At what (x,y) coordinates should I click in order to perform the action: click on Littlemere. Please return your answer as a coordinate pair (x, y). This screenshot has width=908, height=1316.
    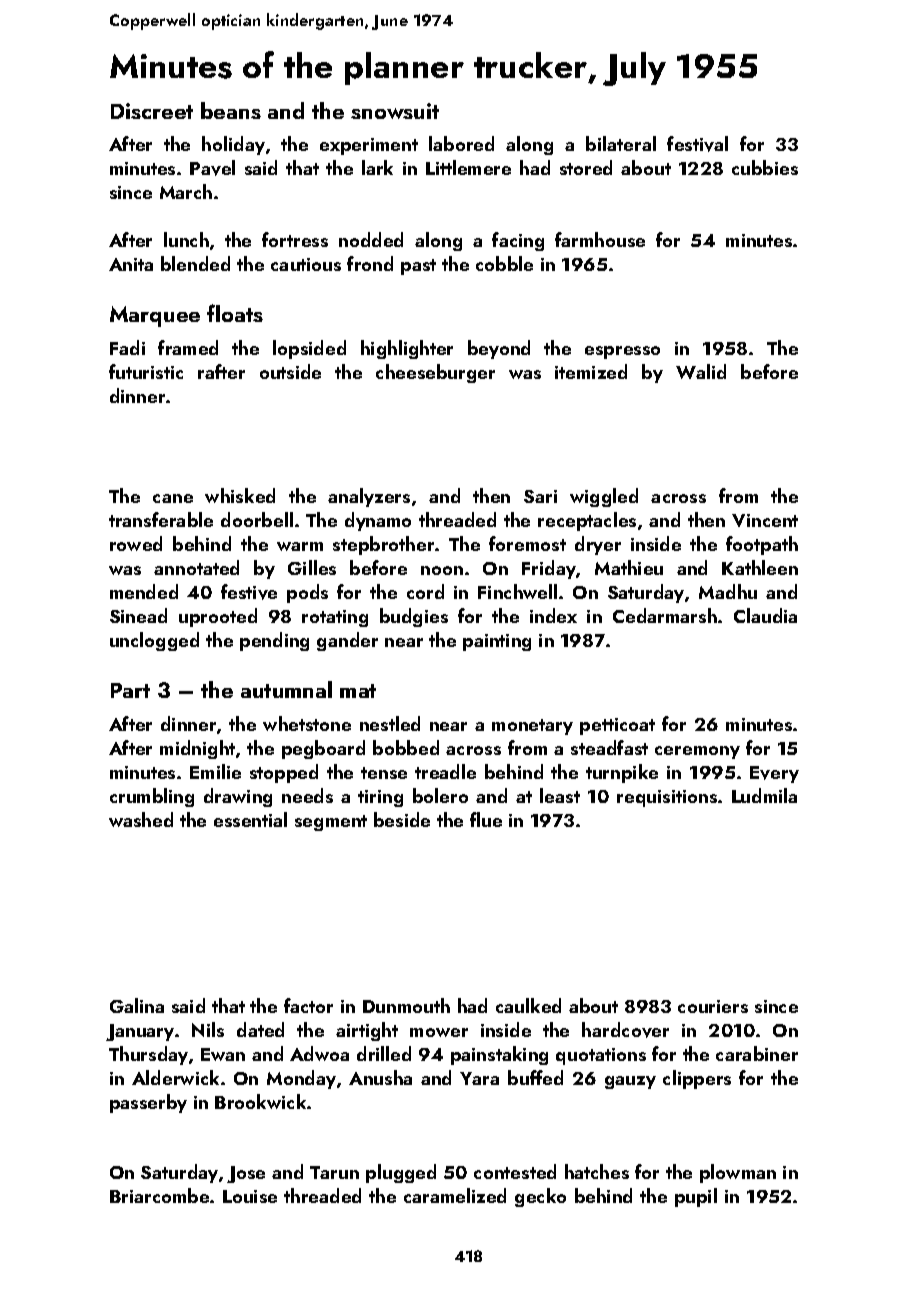
    Looking at the image, I should click on (468, 167).
